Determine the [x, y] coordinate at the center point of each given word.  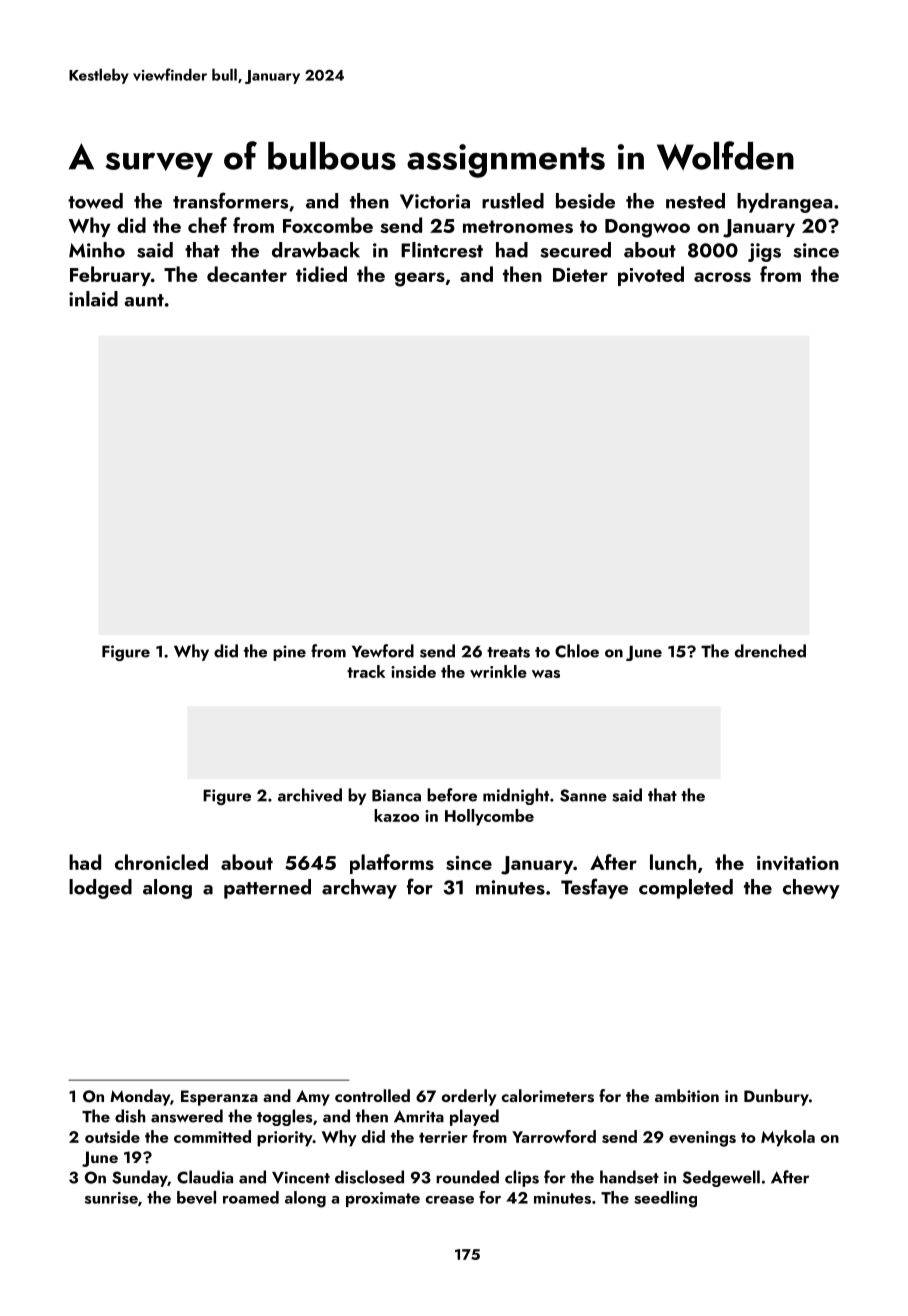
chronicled [161, 862]
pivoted [651, 276]
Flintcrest [442, 250]
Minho [97, 250]
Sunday [140, 1178]
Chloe [577, 651]
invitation [798, 863]
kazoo [396, 815]
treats [508, 652]
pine [289, 653]
